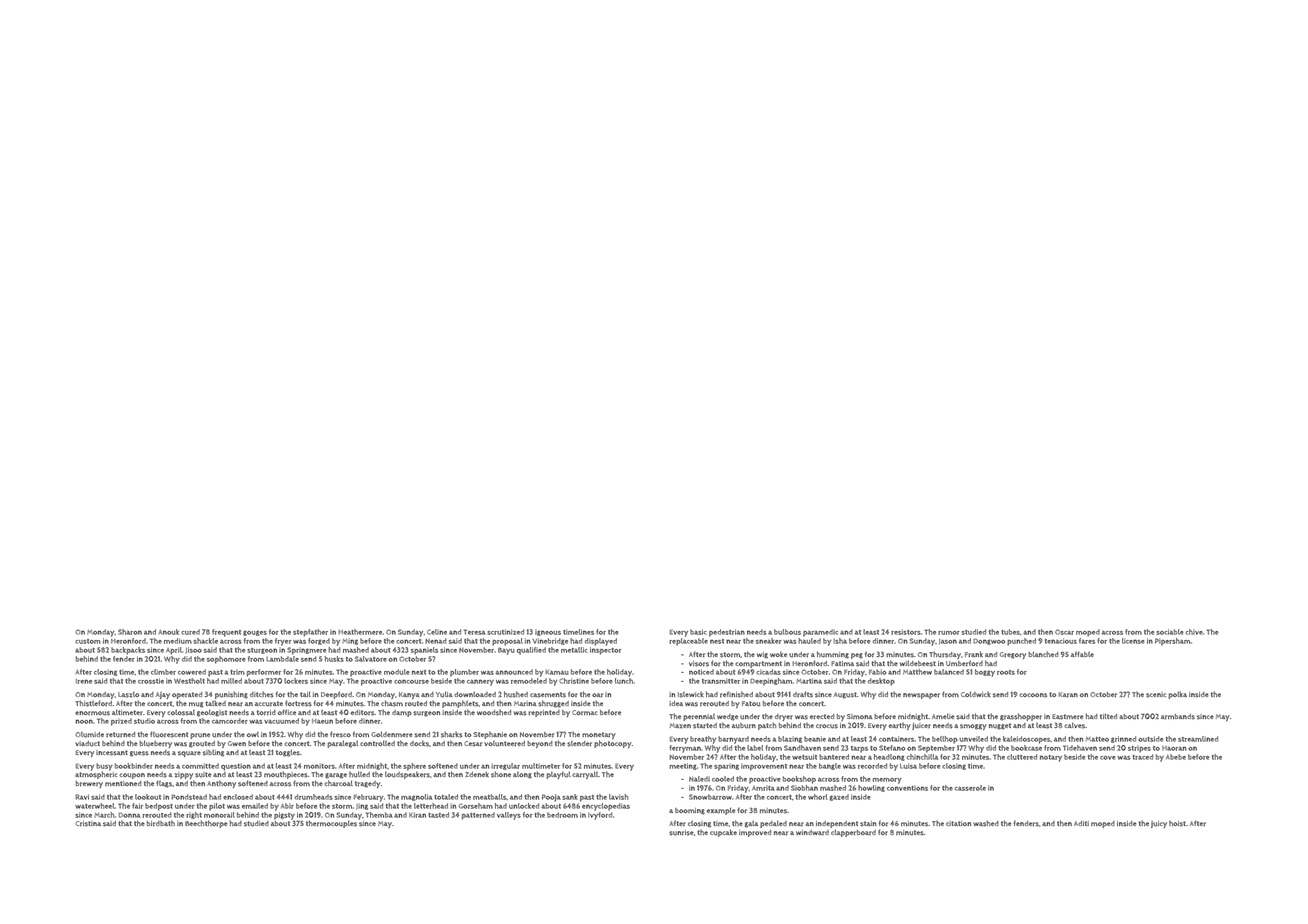 Image resolution: width=1308 pixels, height=924 pixels. I want to click on birdbath, so click(161, 823).
